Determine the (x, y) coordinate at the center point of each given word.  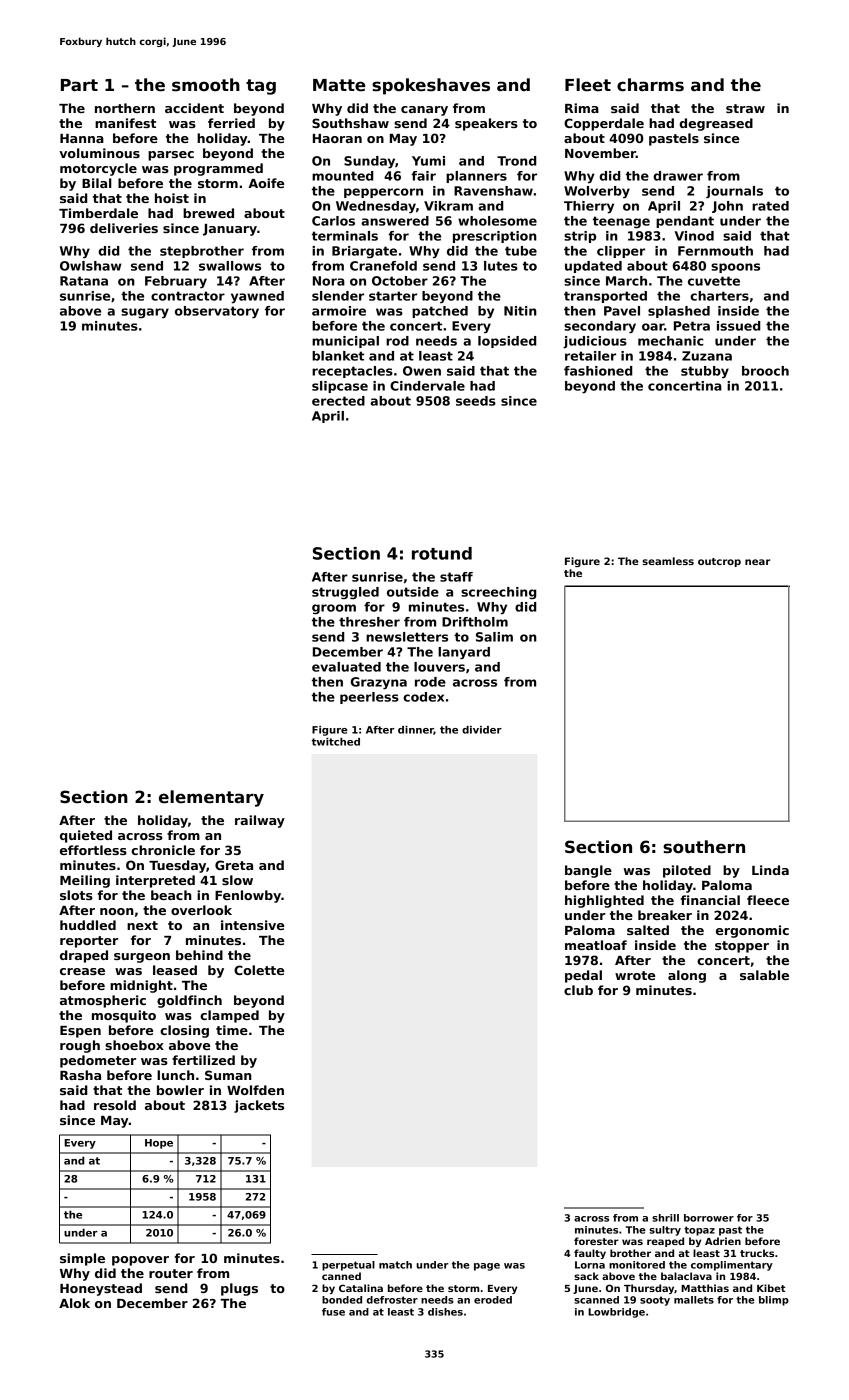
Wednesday (376, 207)
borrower (709, 1218)
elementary (211, 798)
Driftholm (475, 622)
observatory (217, 312)
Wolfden (255, 1090)
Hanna (82, 138)
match (395, 1265)
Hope (159, 1144)
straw (745, 108)
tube (521, 251)
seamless (668, 561)
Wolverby (597, 192)
